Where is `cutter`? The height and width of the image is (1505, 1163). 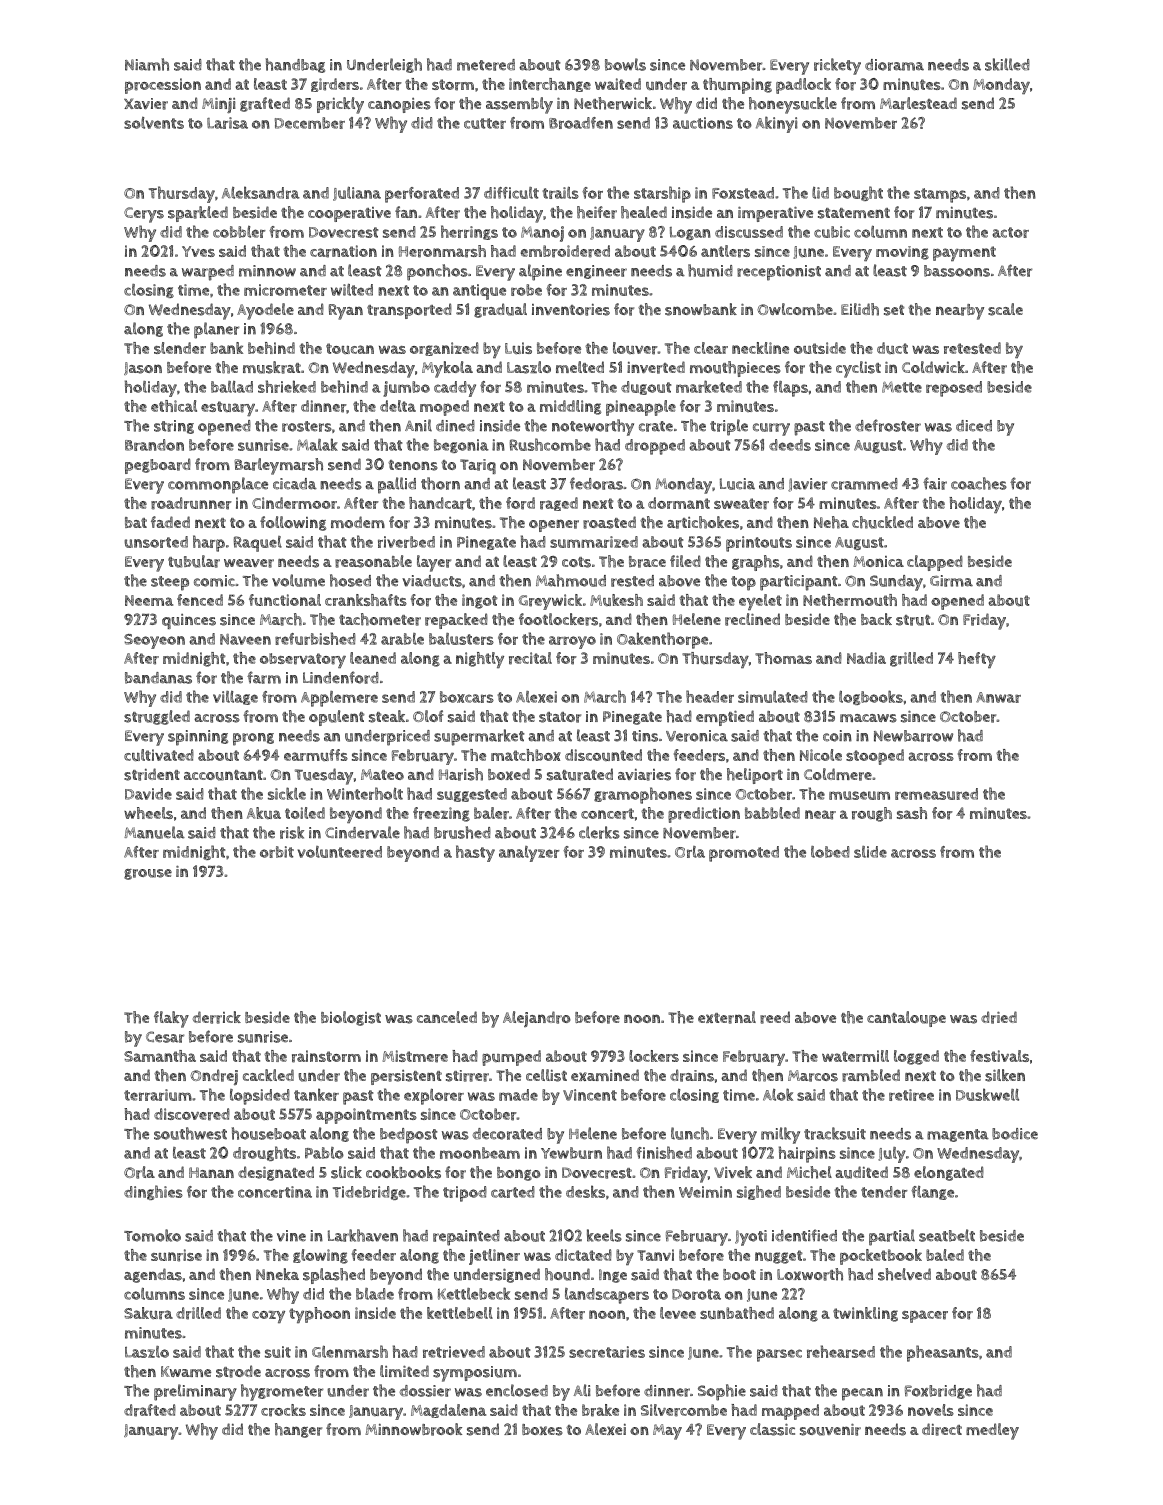
cutter is located at coordinates (485, 123).
